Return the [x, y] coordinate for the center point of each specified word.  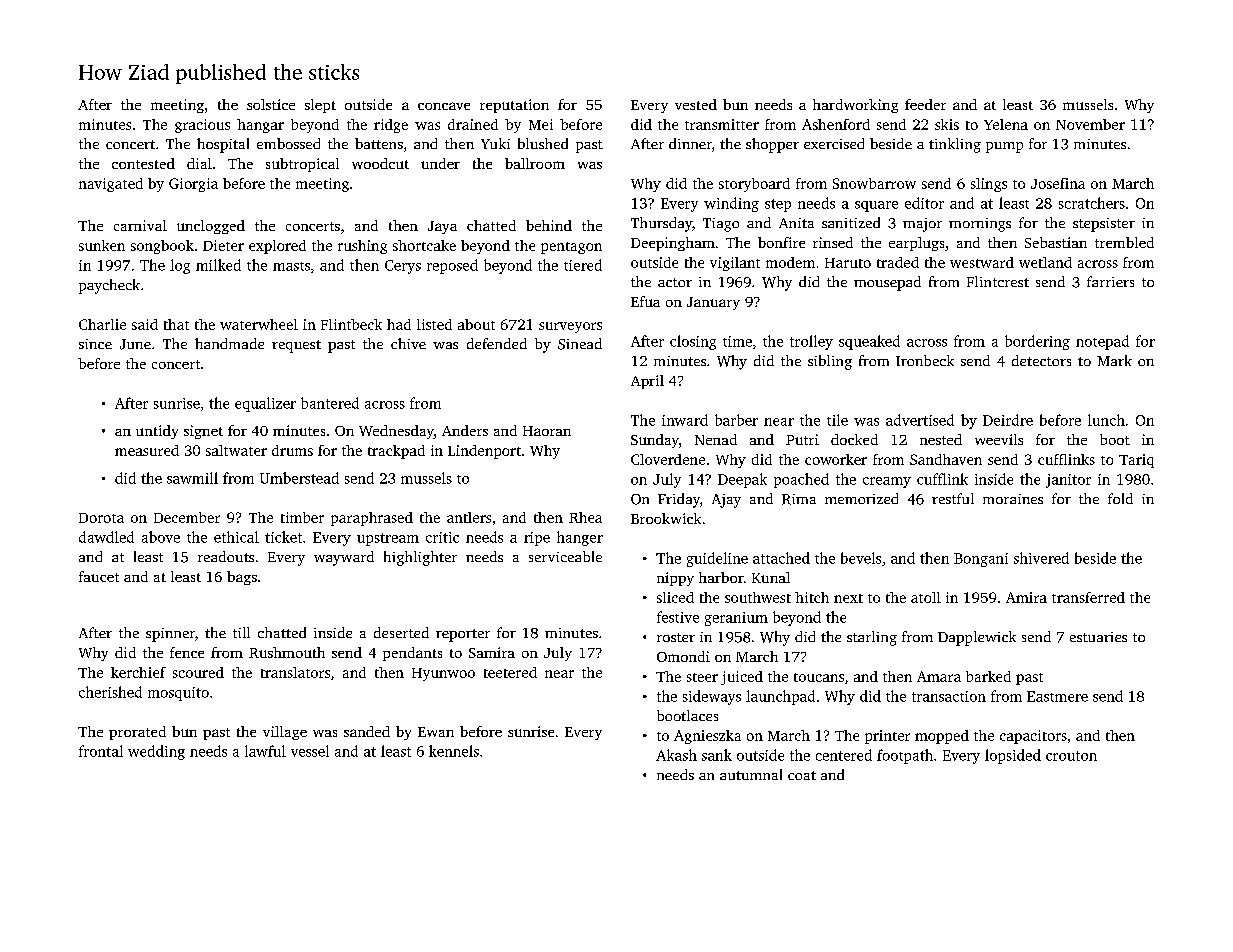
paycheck [109, 286]
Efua [645, 301]
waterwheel [259, 324]
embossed [288, 143]
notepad [1102, 342]
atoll [926, 597]
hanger [580, 538]
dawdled [106, 537]
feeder [925, 104]
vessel [310, 751]
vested [696, 104]
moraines [1013, 499]
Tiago [721, 225]
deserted [401, 632]
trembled [1124, 242]
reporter [463, 635]
